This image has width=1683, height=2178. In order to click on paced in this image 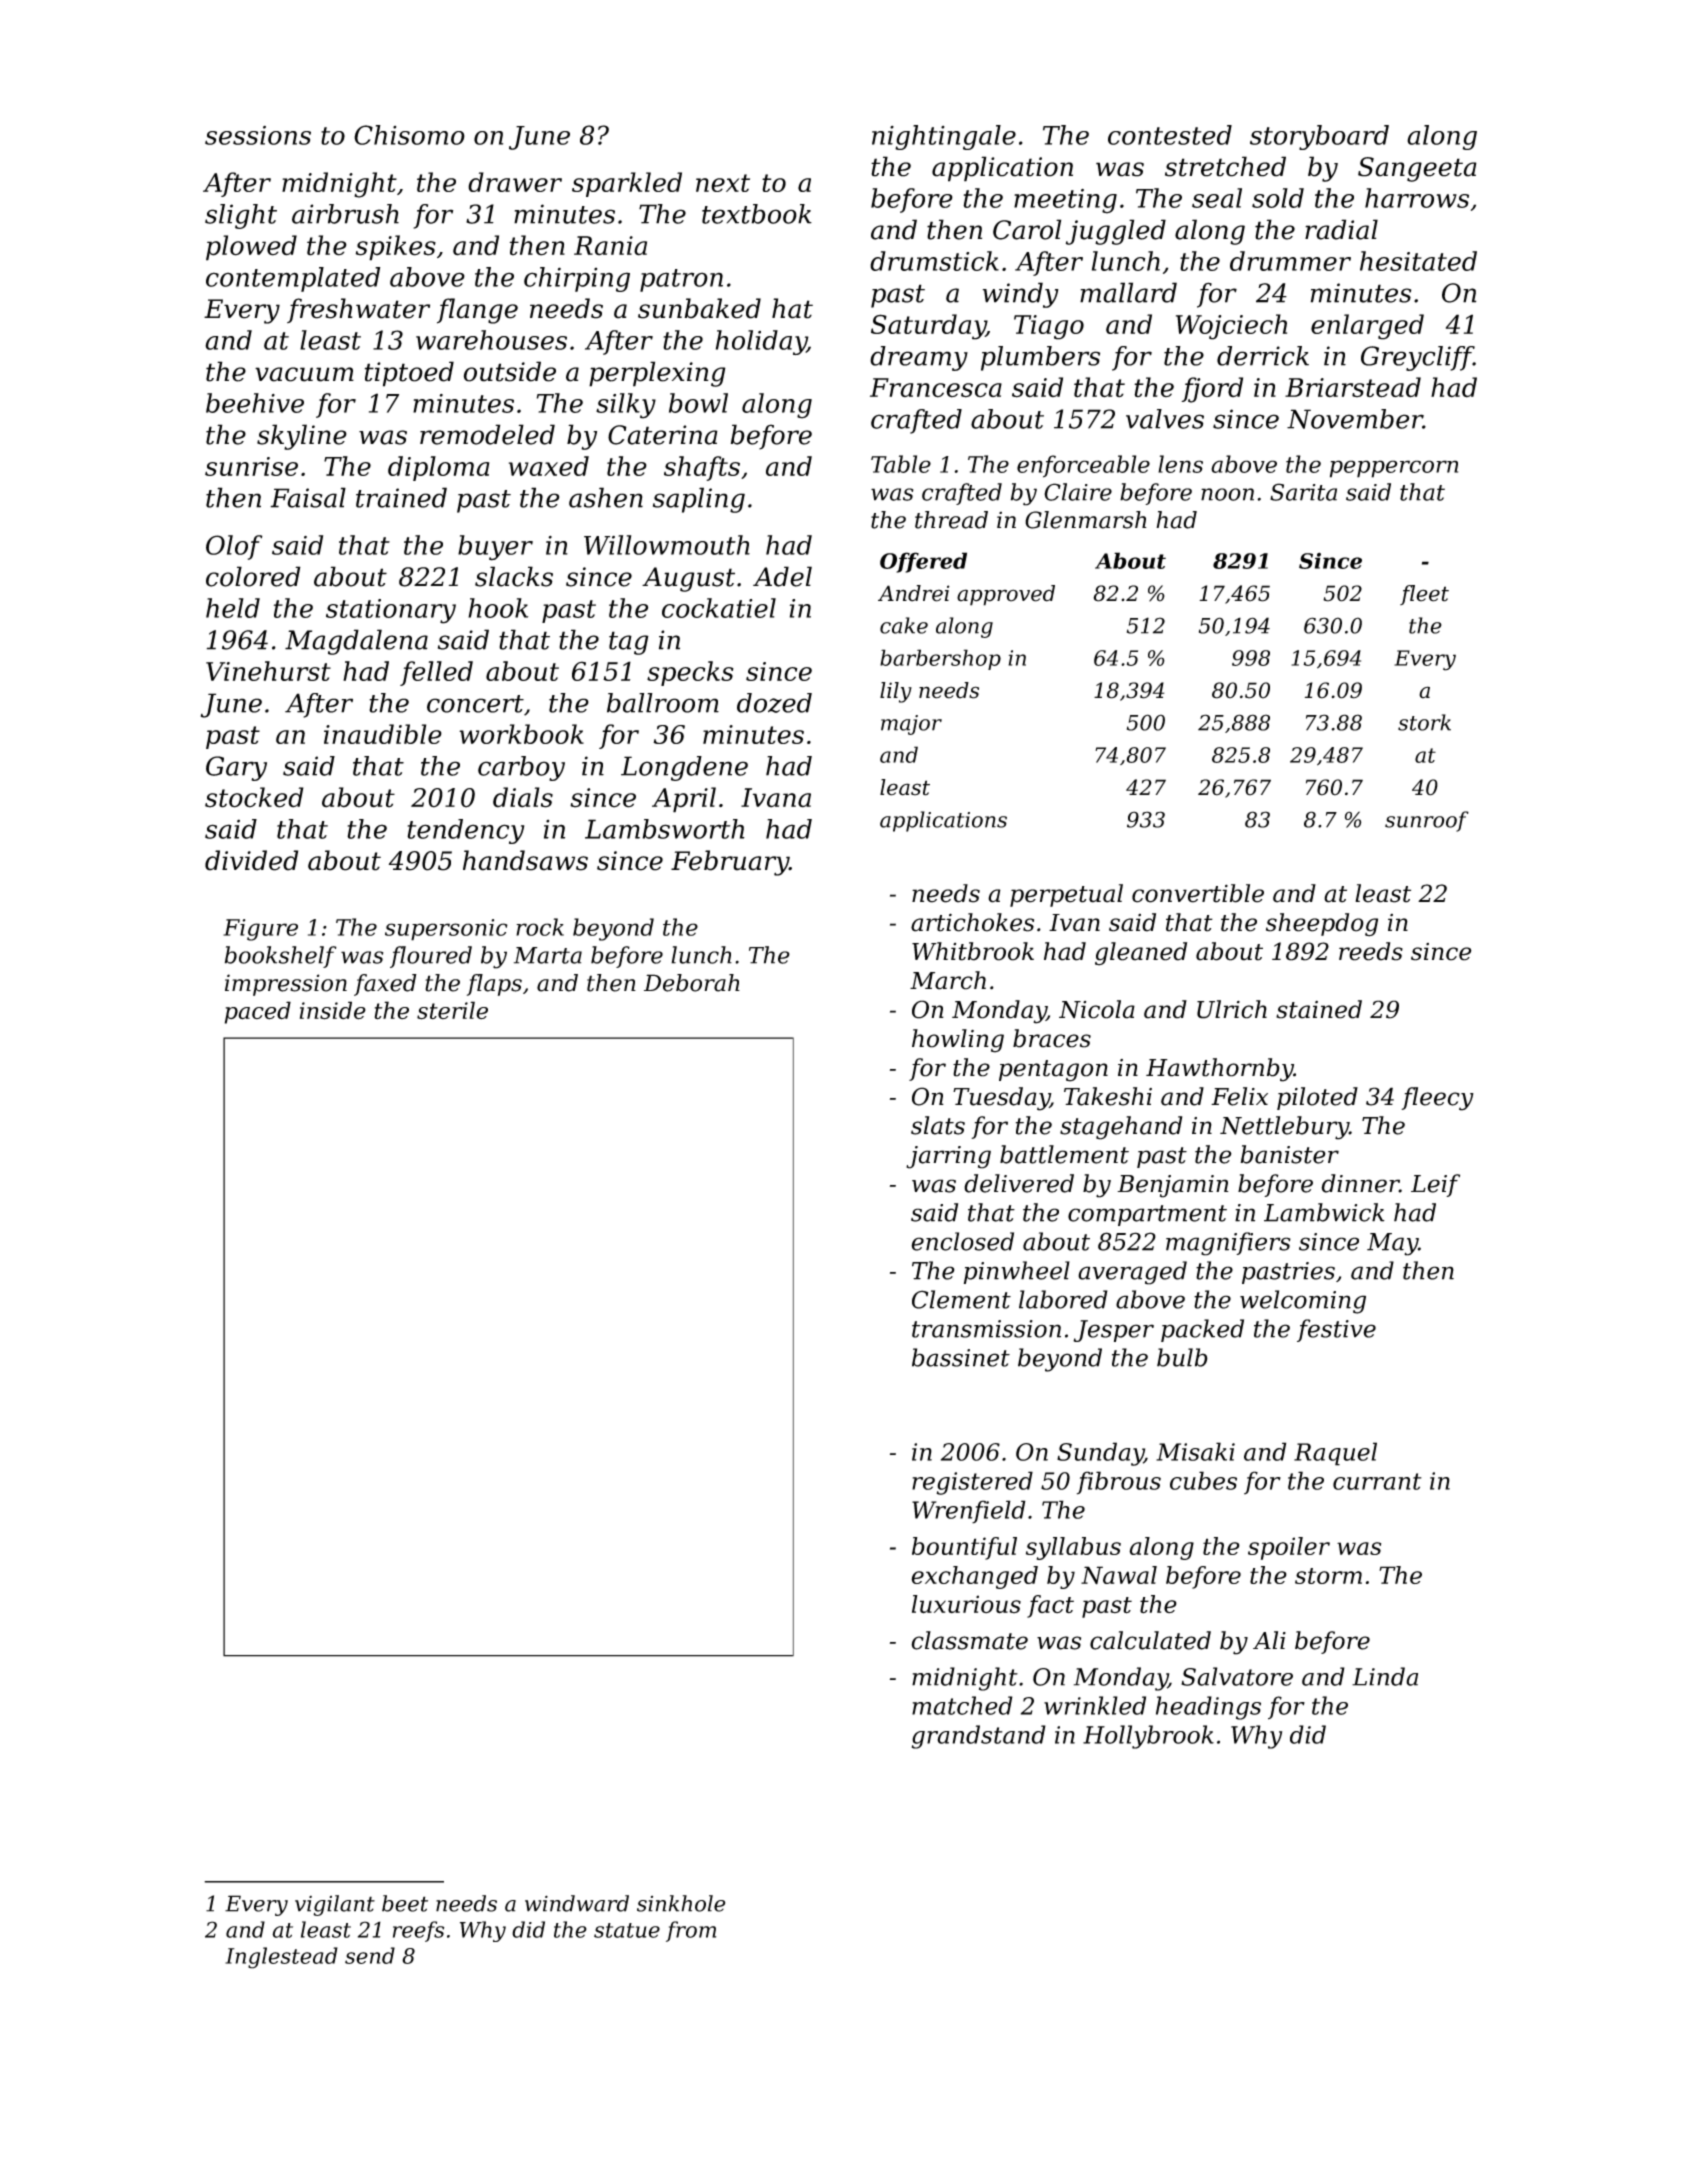, I will do `click(258, 1012)`.
